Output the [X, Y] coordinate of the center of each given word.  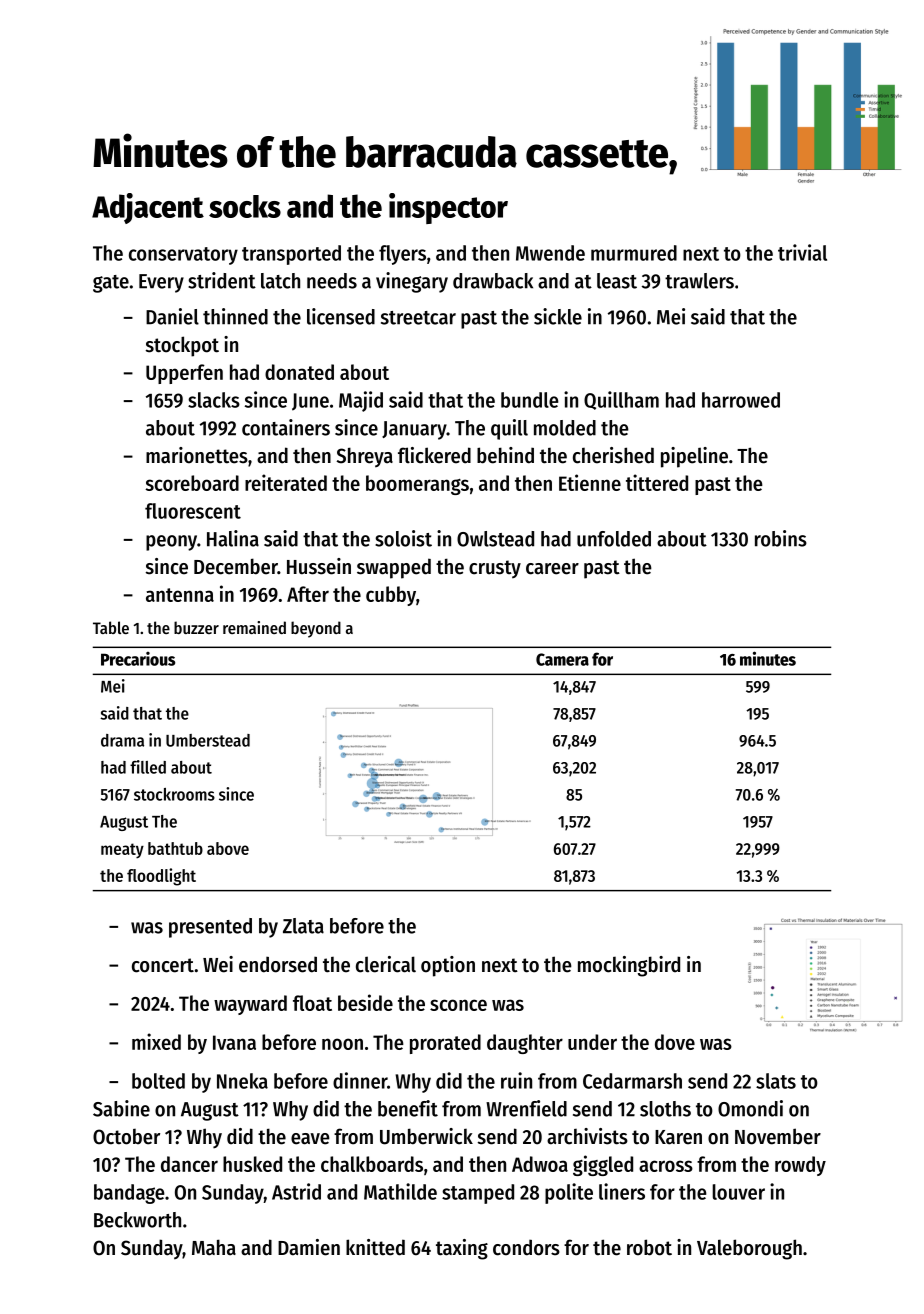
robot [649, 1247]
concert [163, 965]
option [448, 966]
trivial [802, 252]
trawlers [699, 281]
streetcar [418, 318]
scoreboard [192, 483]
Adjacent [148, 208]
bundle [530, 400]
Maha [214, 1247]
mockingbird [629, 966]
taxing [462, 1249]
